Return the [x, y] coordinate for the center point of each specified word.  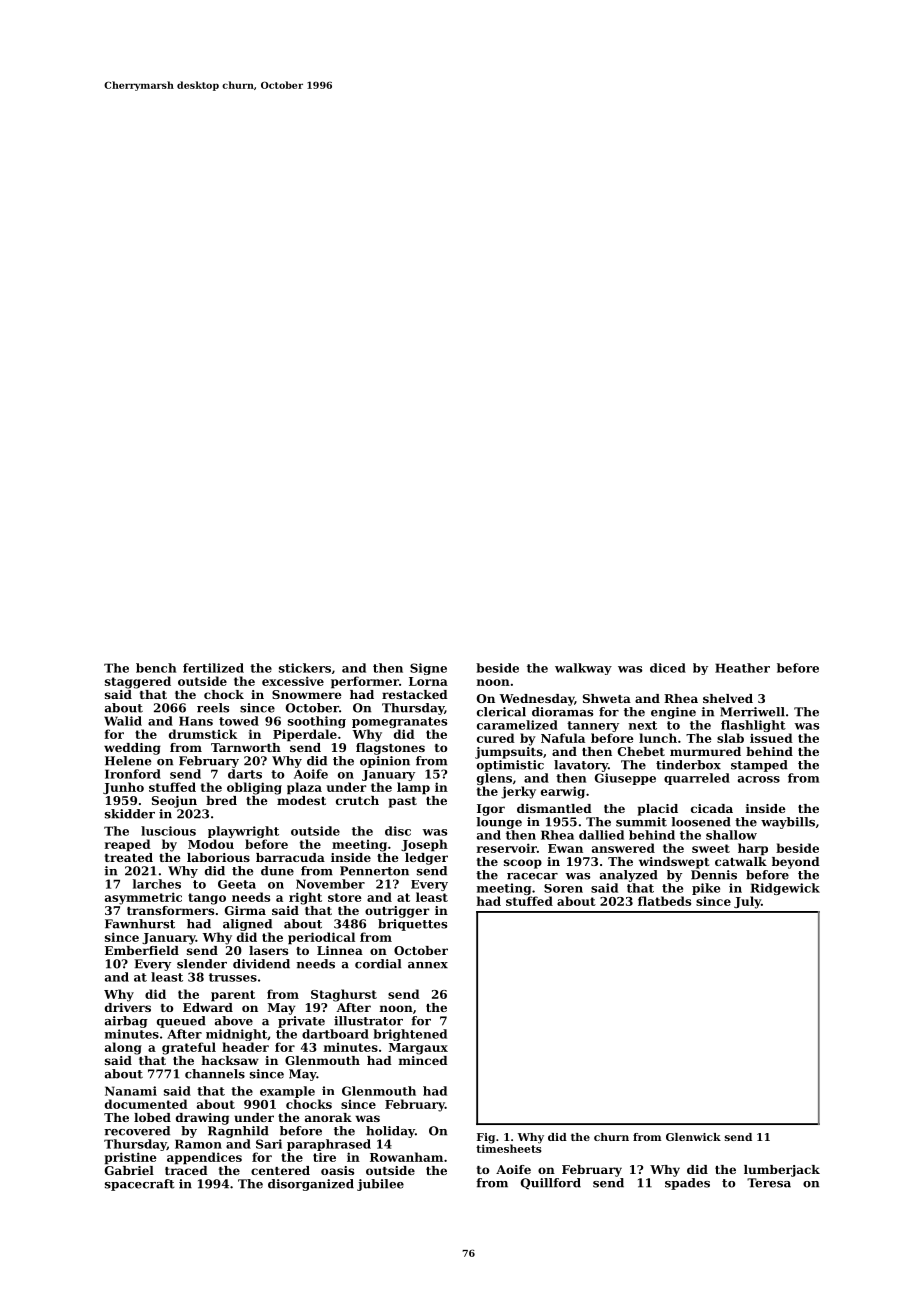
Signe [428, 669]
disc [398, 831]
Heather [742, 668]
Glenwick [693, 1137]
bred [221, 800]
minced [423, 1060]
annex [428, 965]
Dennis [714, 875]
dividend [261, 964]
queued [181, 1022]
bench [156, 668]
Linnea [340, 950]
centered [280, 1170]
